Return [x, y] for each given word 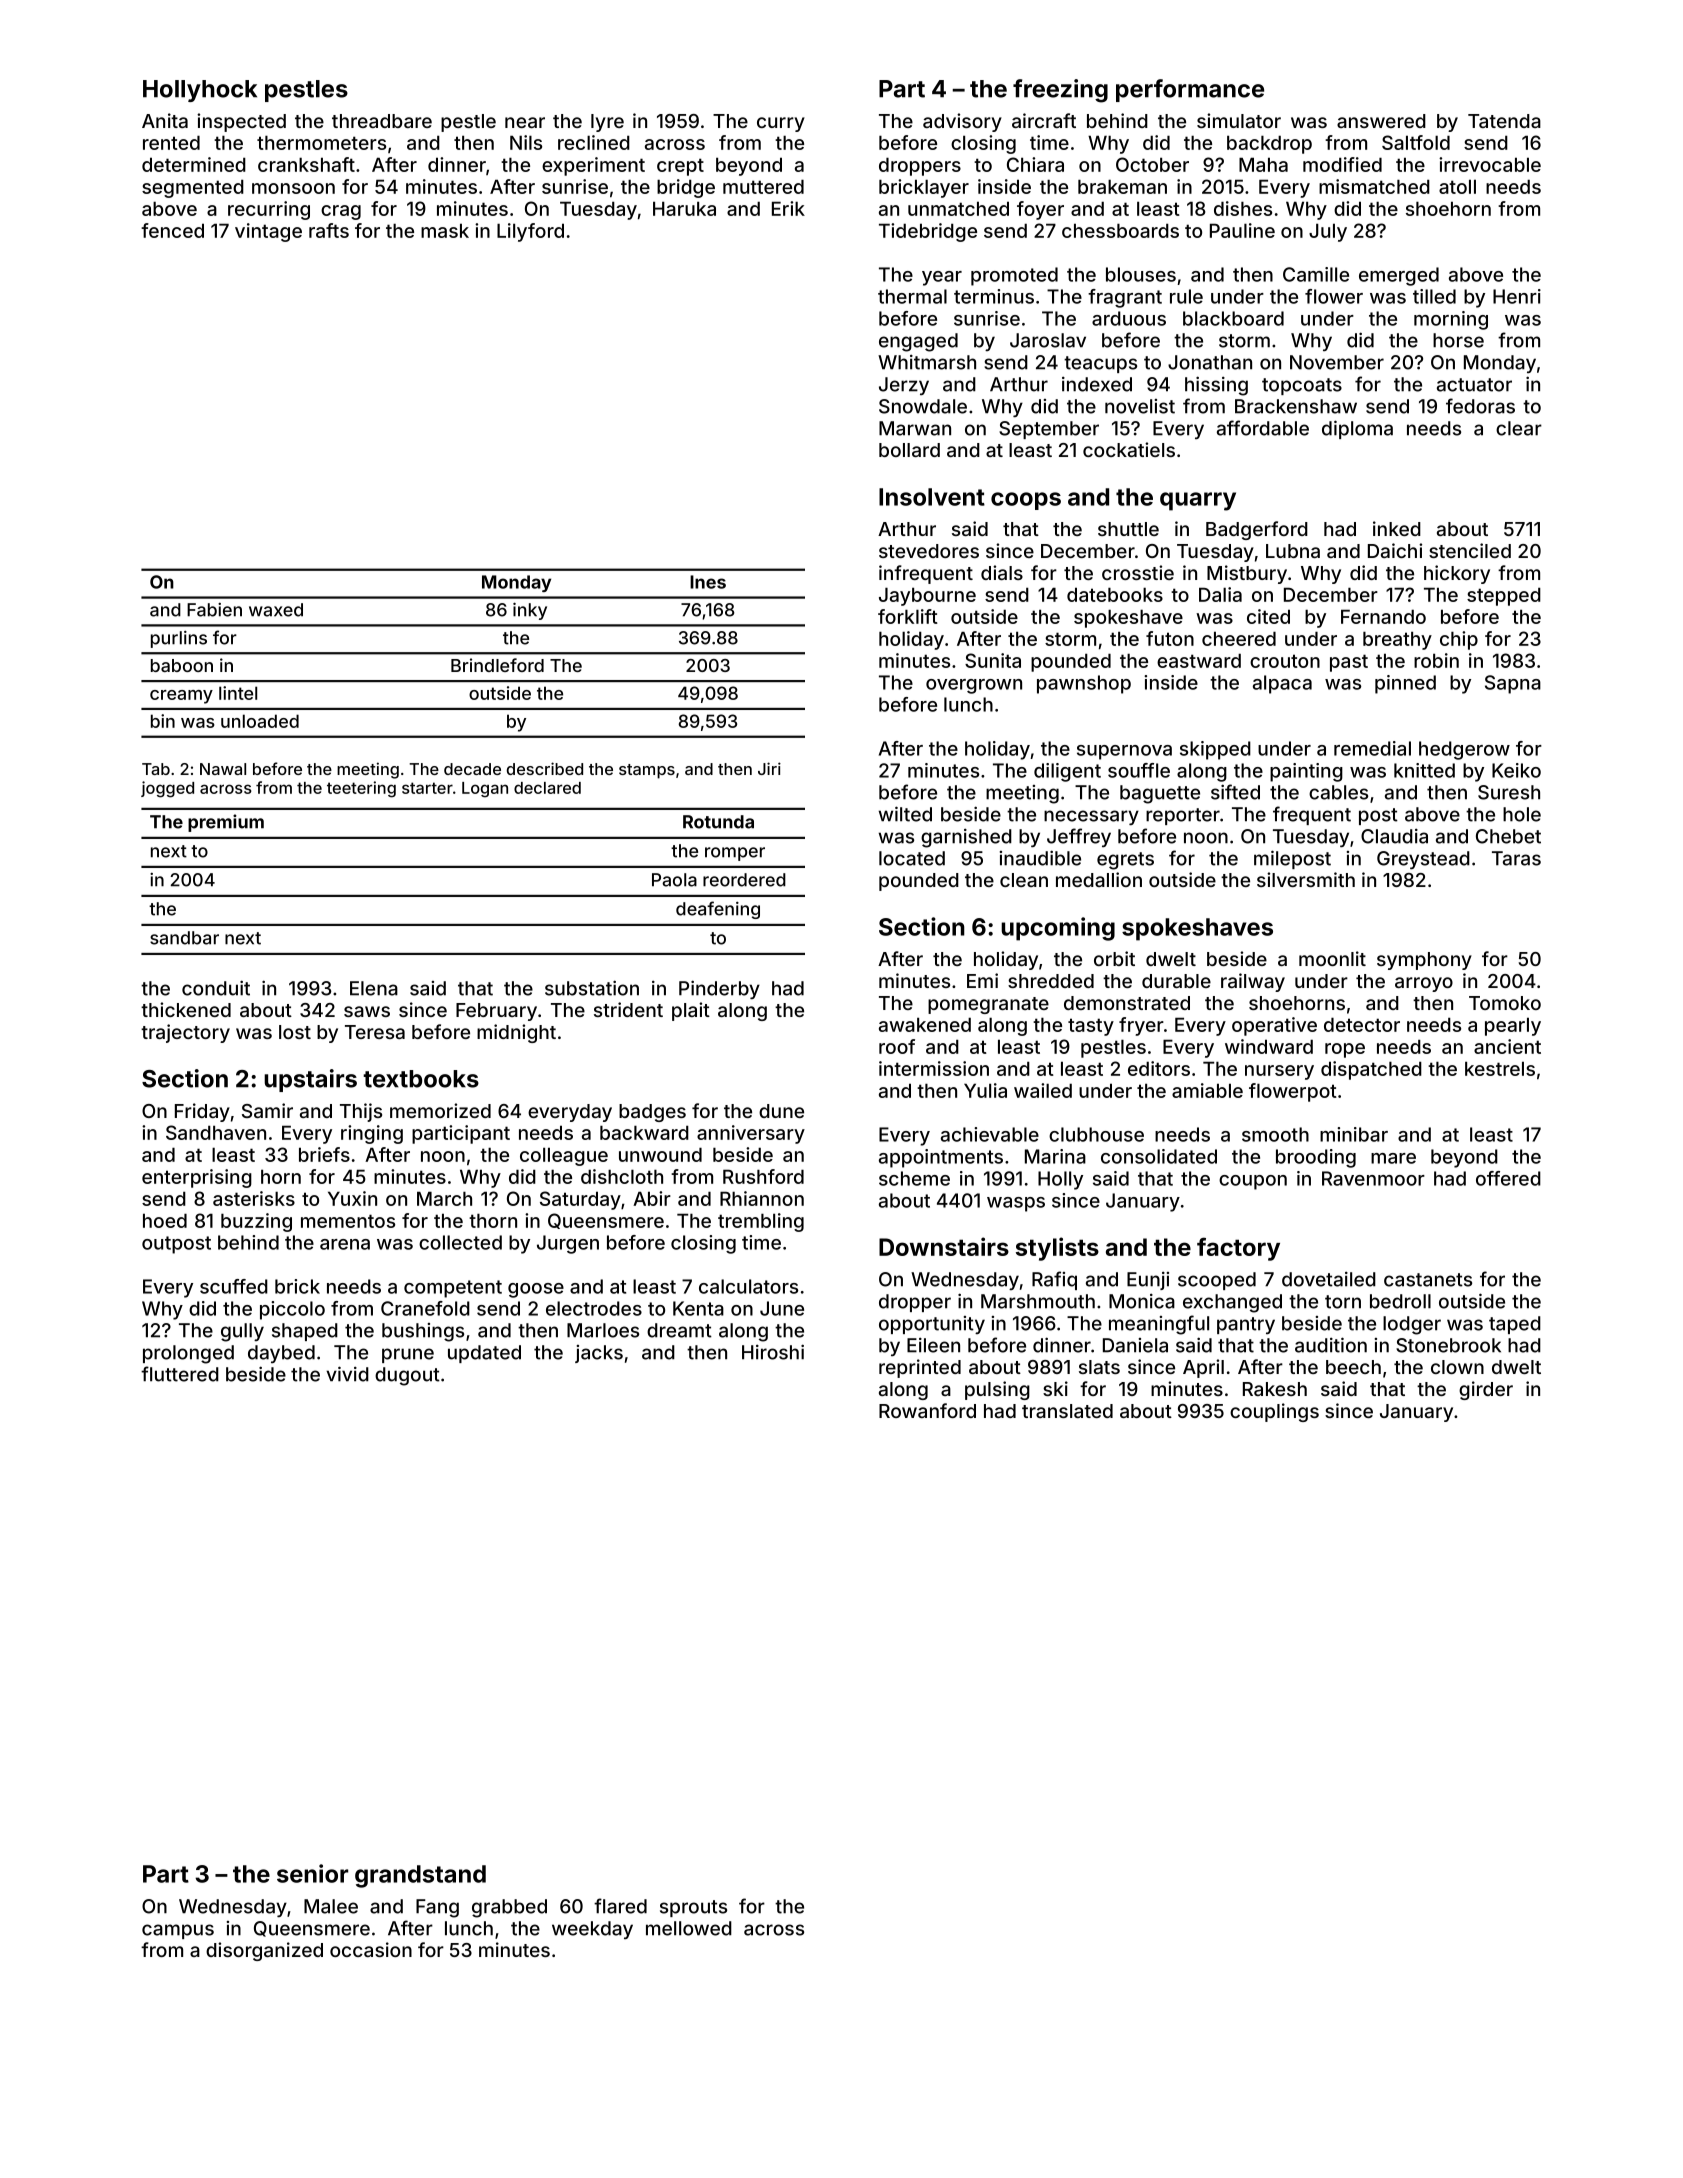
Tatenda [1504, 121]
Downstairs [944, 1246]
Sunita [993, 660]
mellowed [689, 1928]
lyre [607, 123]
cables [1338, 792]
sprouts [693, 1908]
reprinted [920, 1368]
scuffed [234, 1286]
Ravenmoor [1373, 1178]
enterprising [197, 1178]
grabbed [509, 1908]
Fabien [214, 610]
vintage [268, 232]
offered [1508, 1178]
